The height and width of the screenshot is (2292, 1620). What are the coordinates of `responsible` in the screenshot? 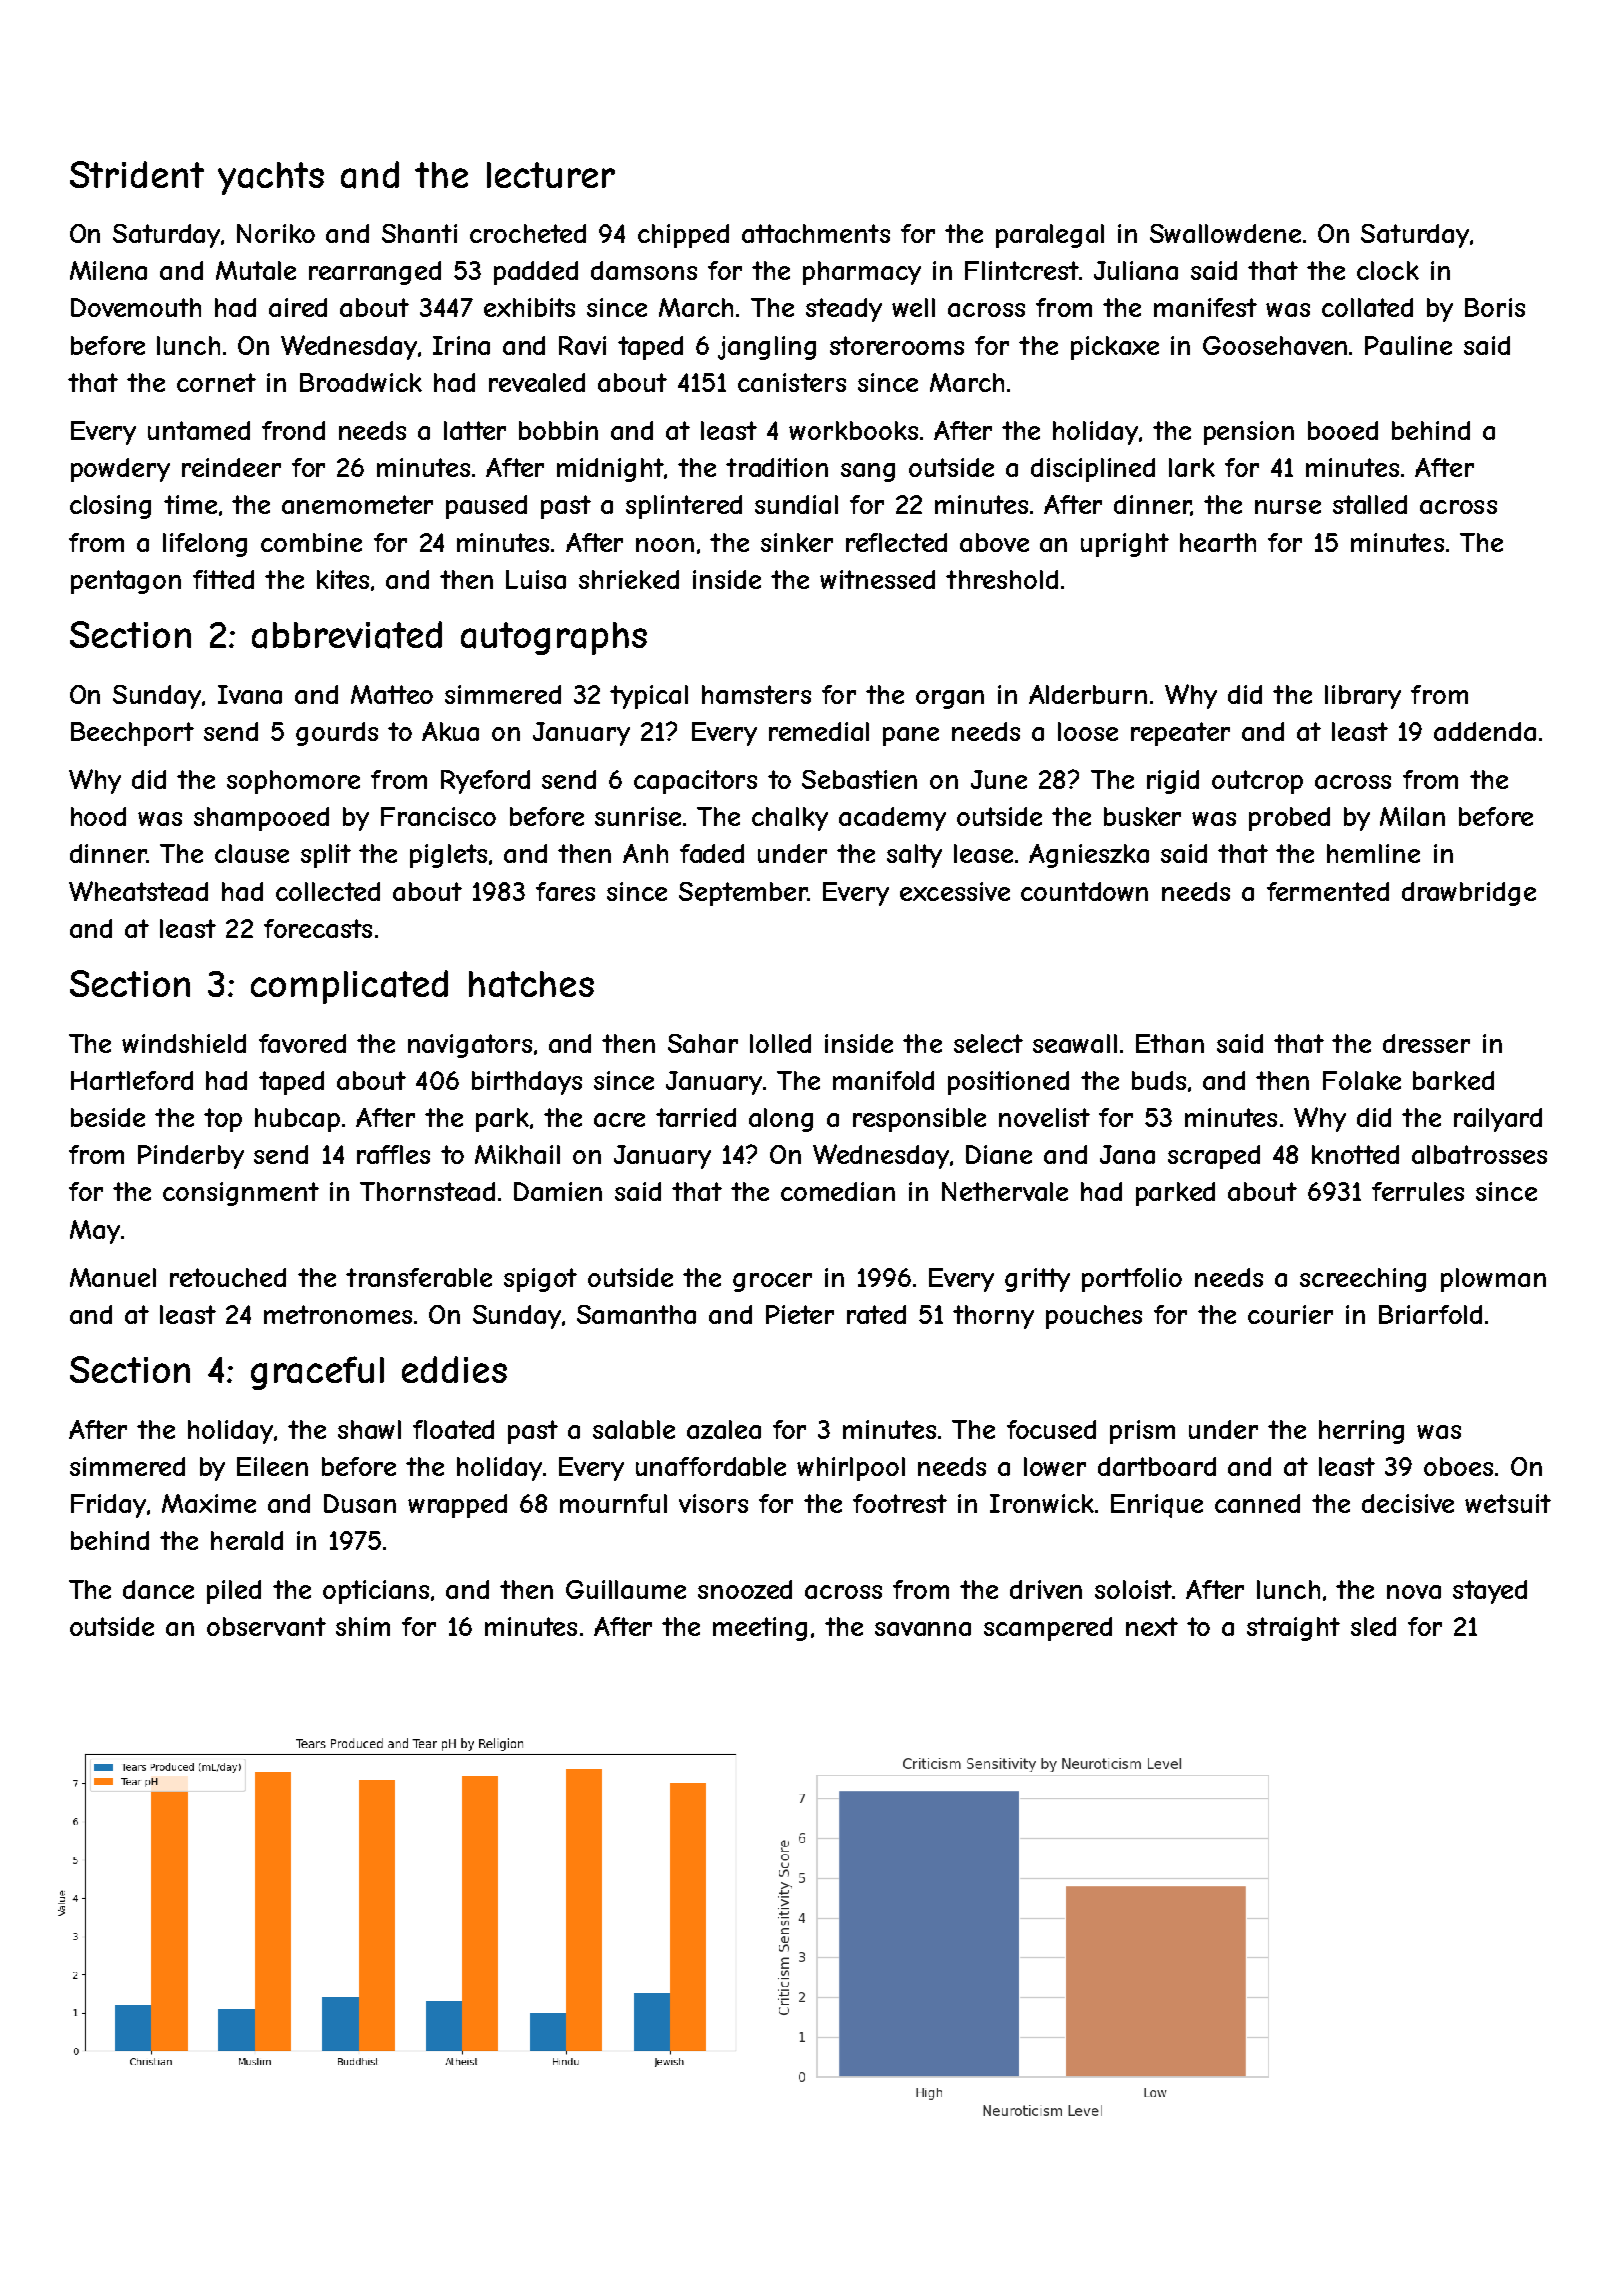 It's located at (919, 1120).
